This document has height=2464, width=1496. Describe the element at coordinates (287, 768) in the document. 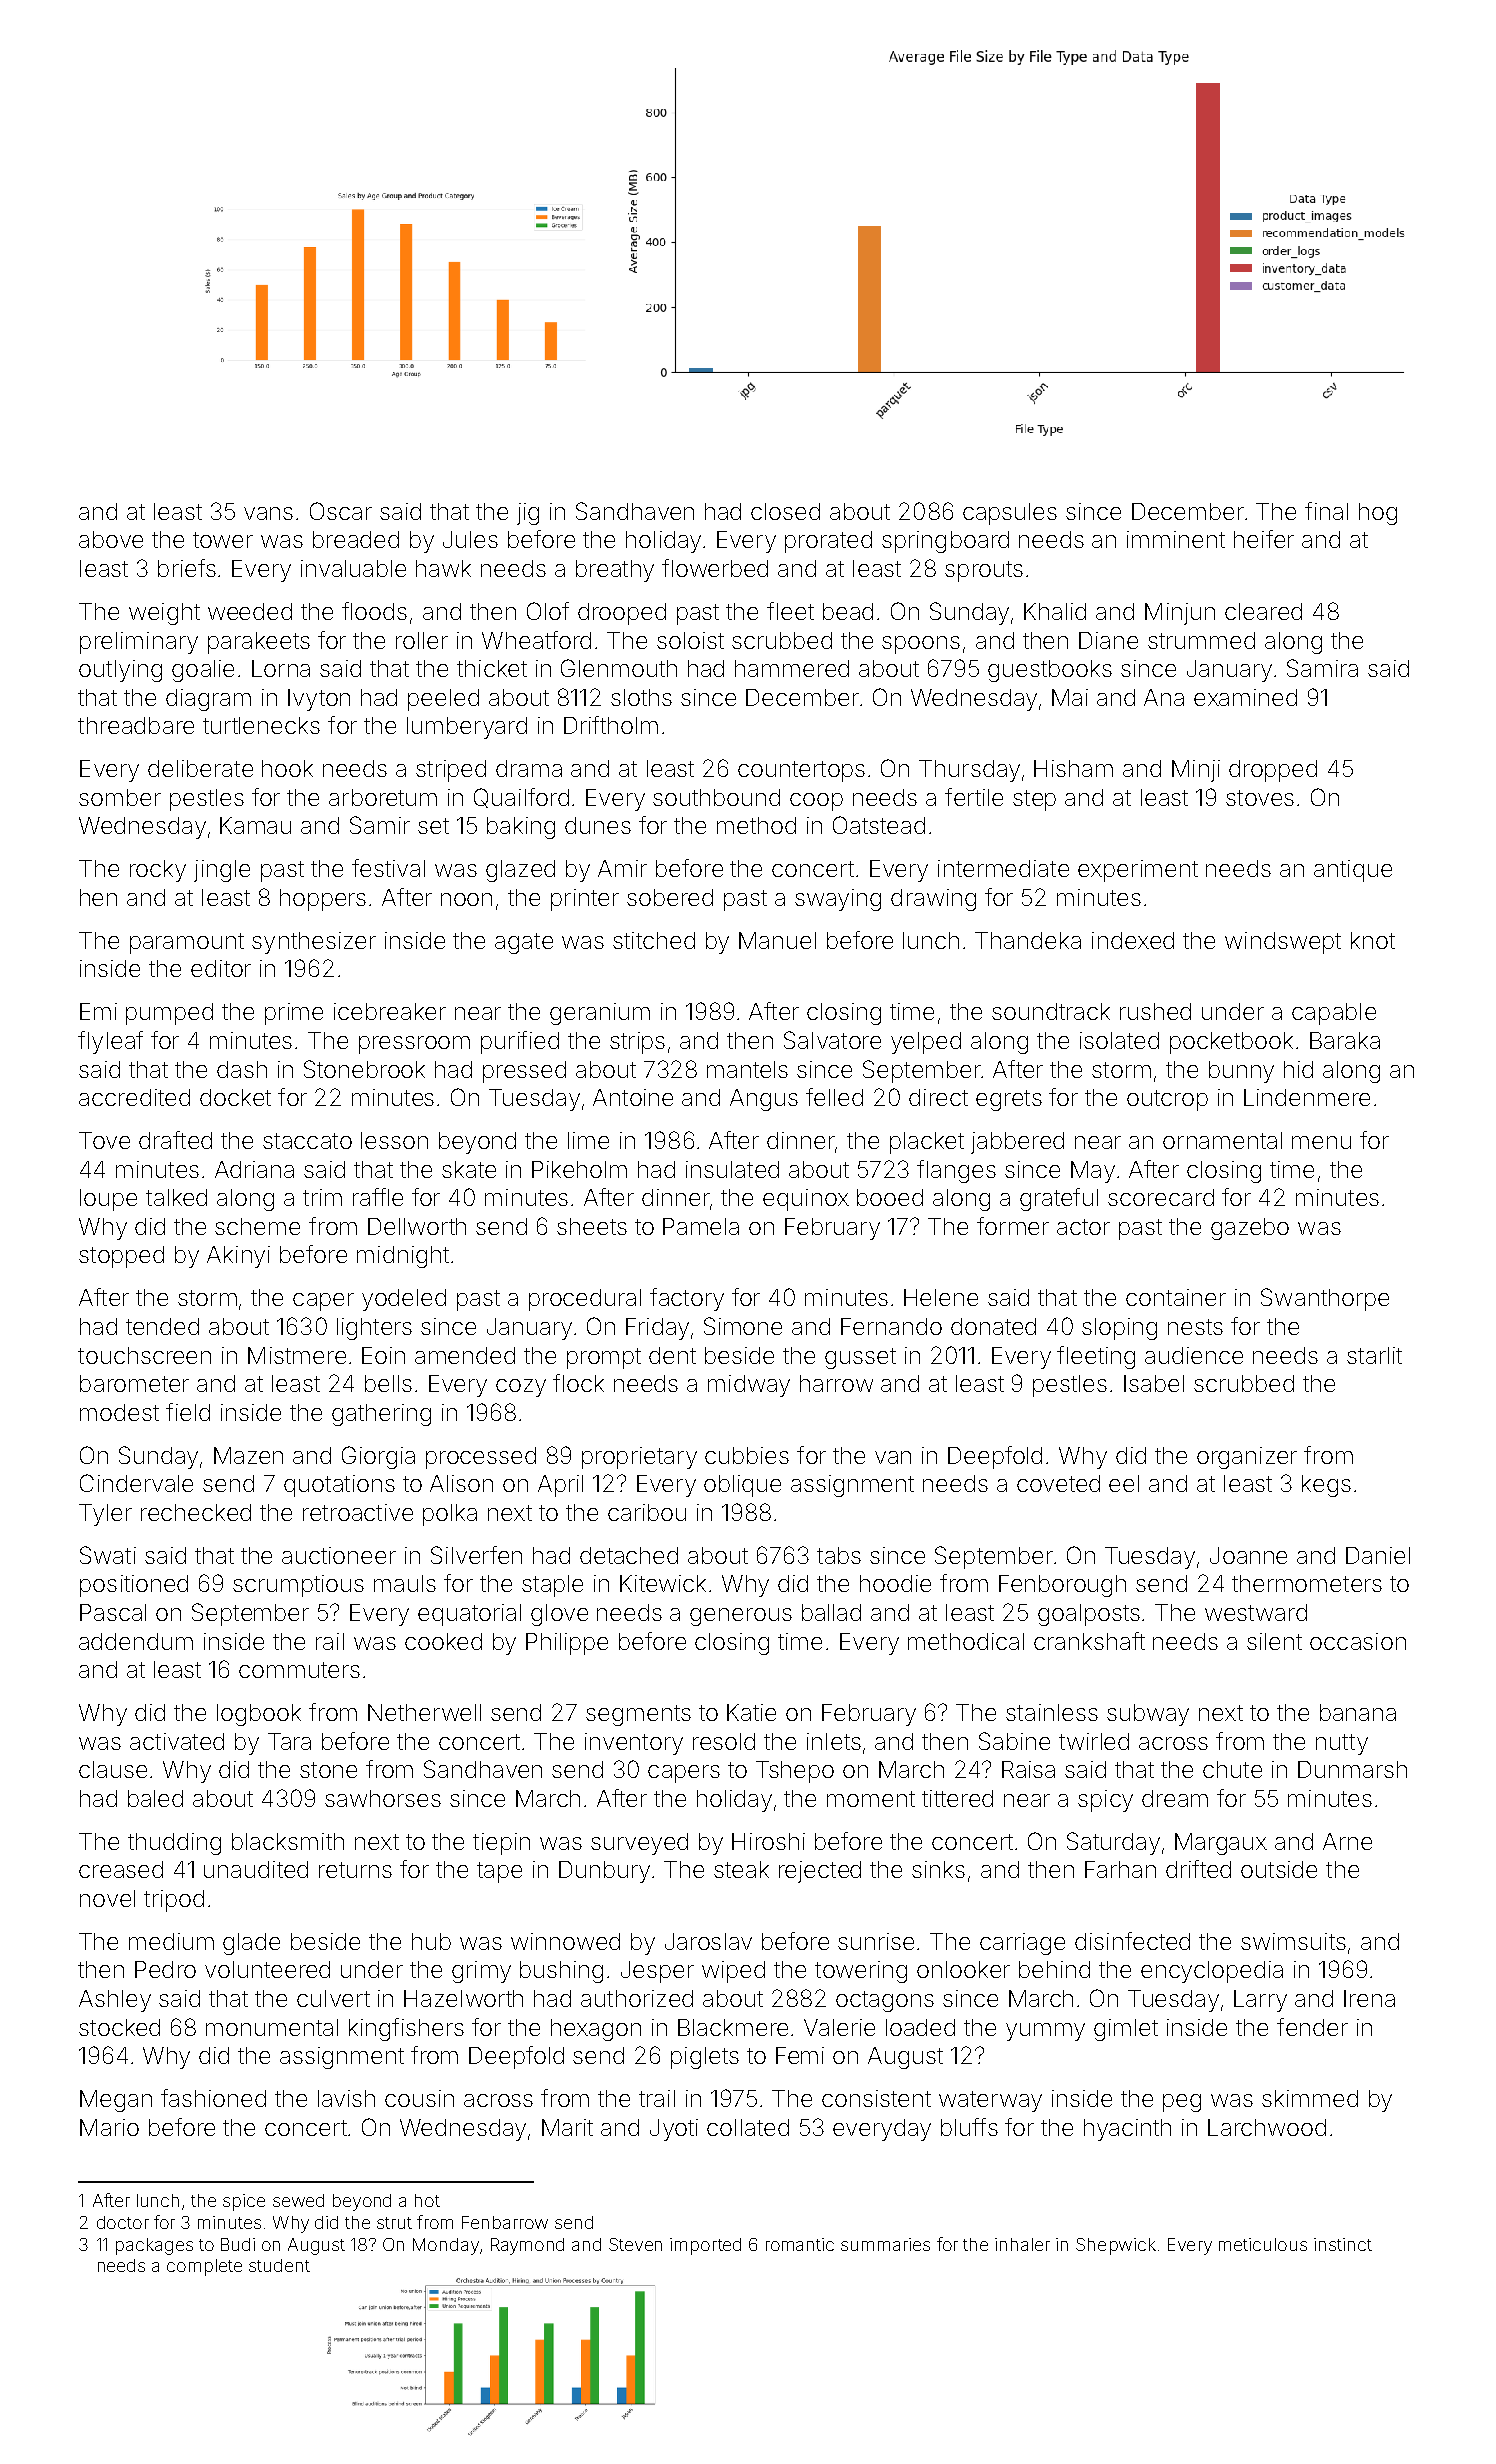

I see `hook` at that location.
